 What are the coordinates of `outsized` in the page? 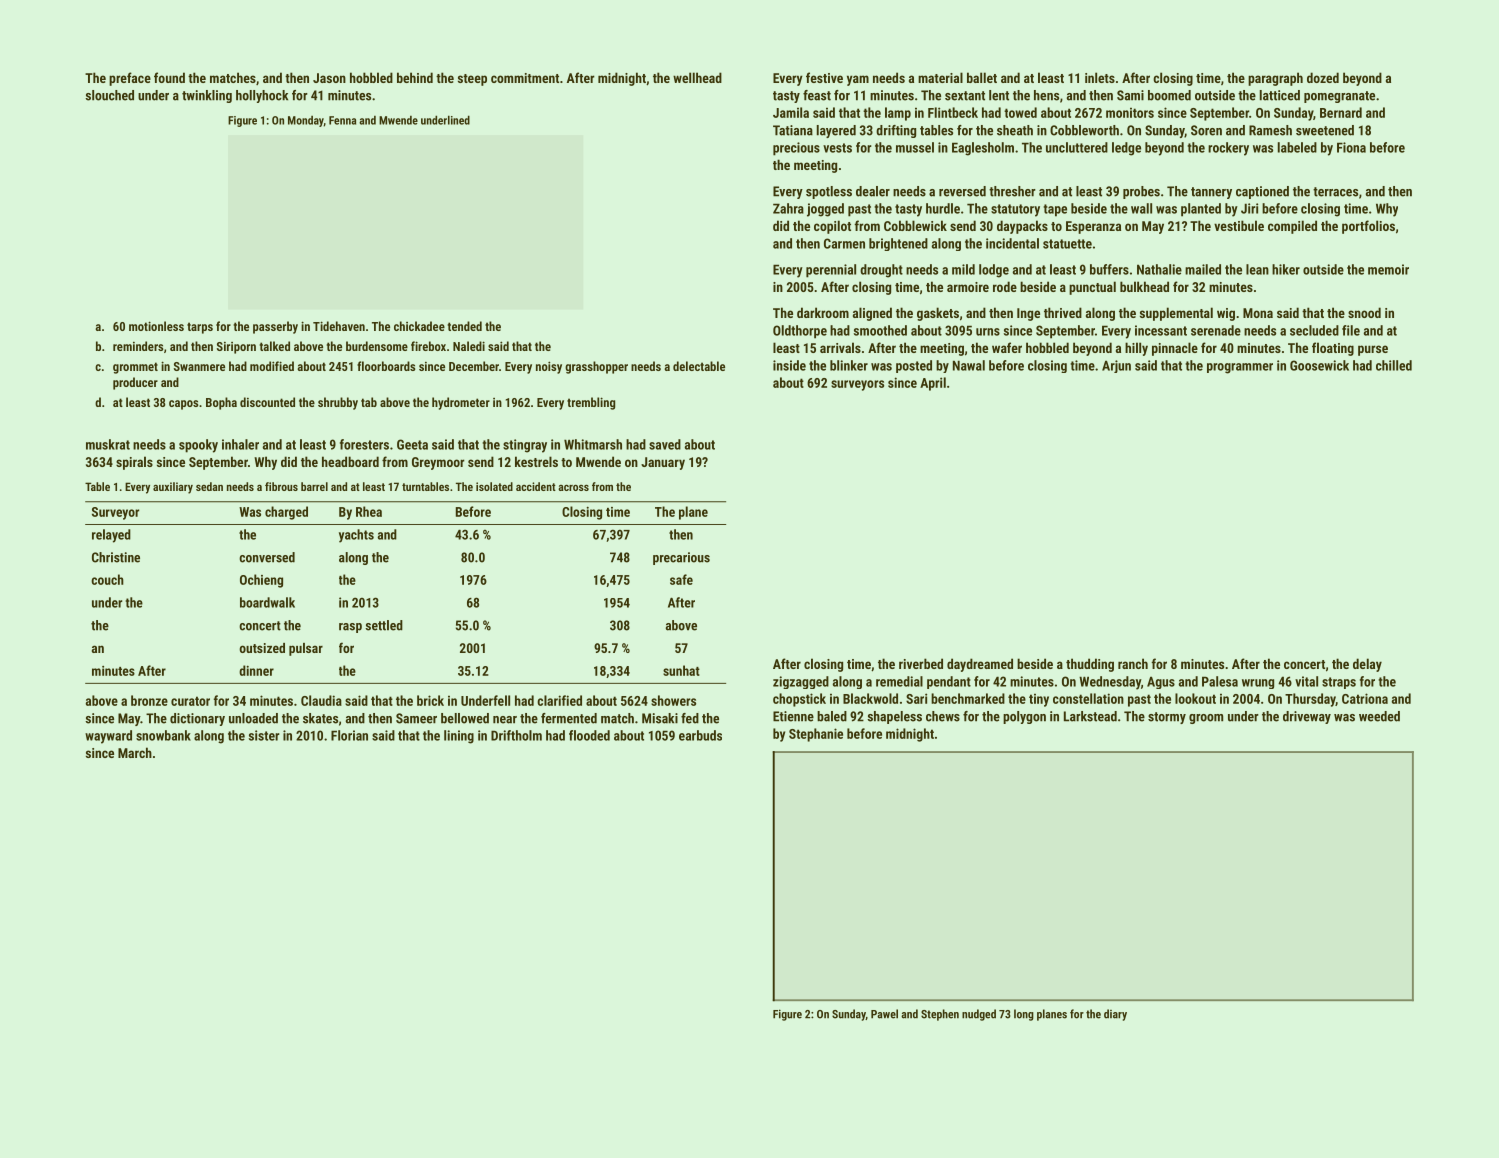 It's located at (262, 648).
